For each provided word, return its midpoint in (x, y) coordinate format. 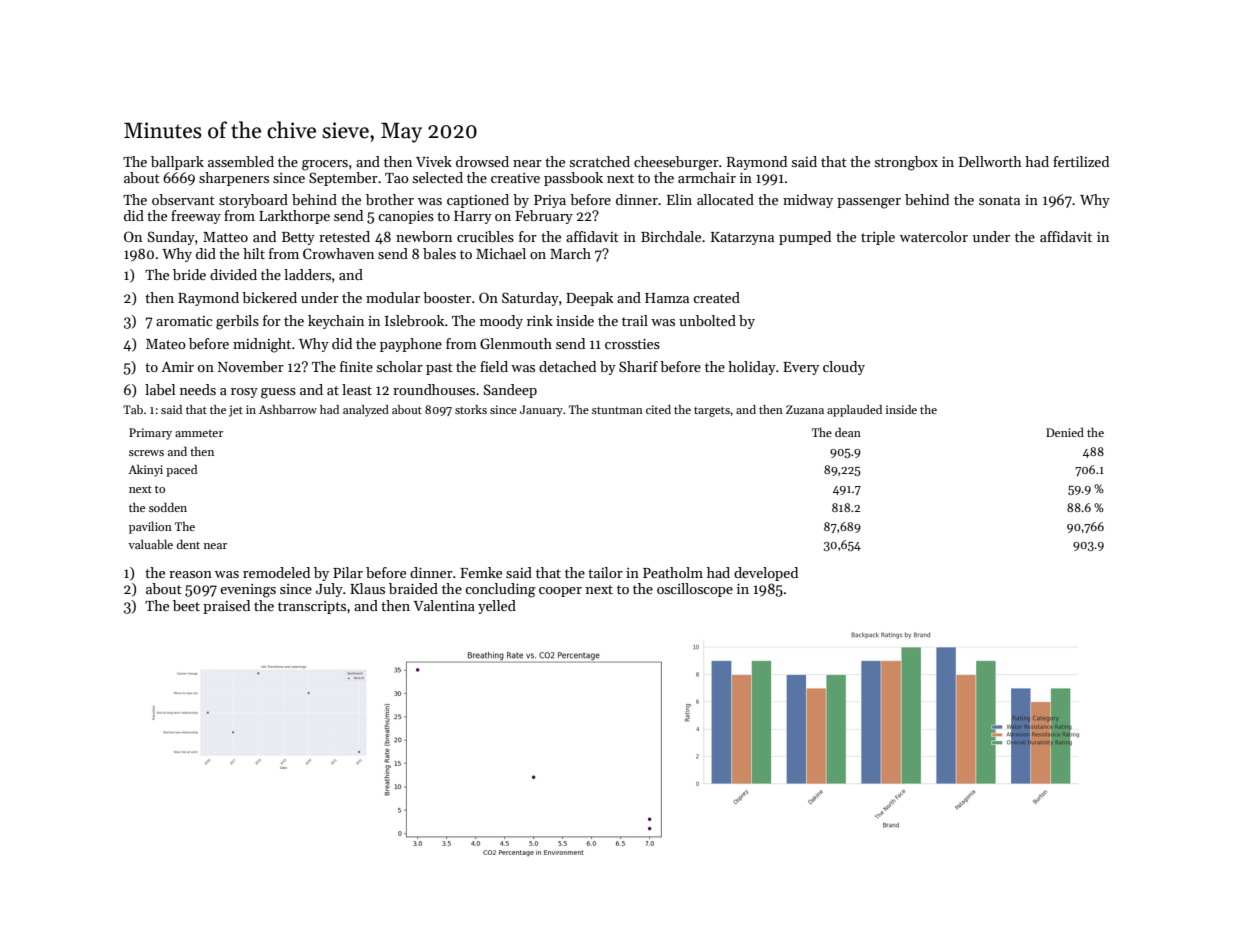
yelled (497, 607)
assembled (241, 161)
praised (226, 607)
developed (766, 574)
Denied (1065, 432)
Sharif (638, 366)
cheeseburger (676, 163)
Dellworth (990, 161)
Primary (150, 434)
